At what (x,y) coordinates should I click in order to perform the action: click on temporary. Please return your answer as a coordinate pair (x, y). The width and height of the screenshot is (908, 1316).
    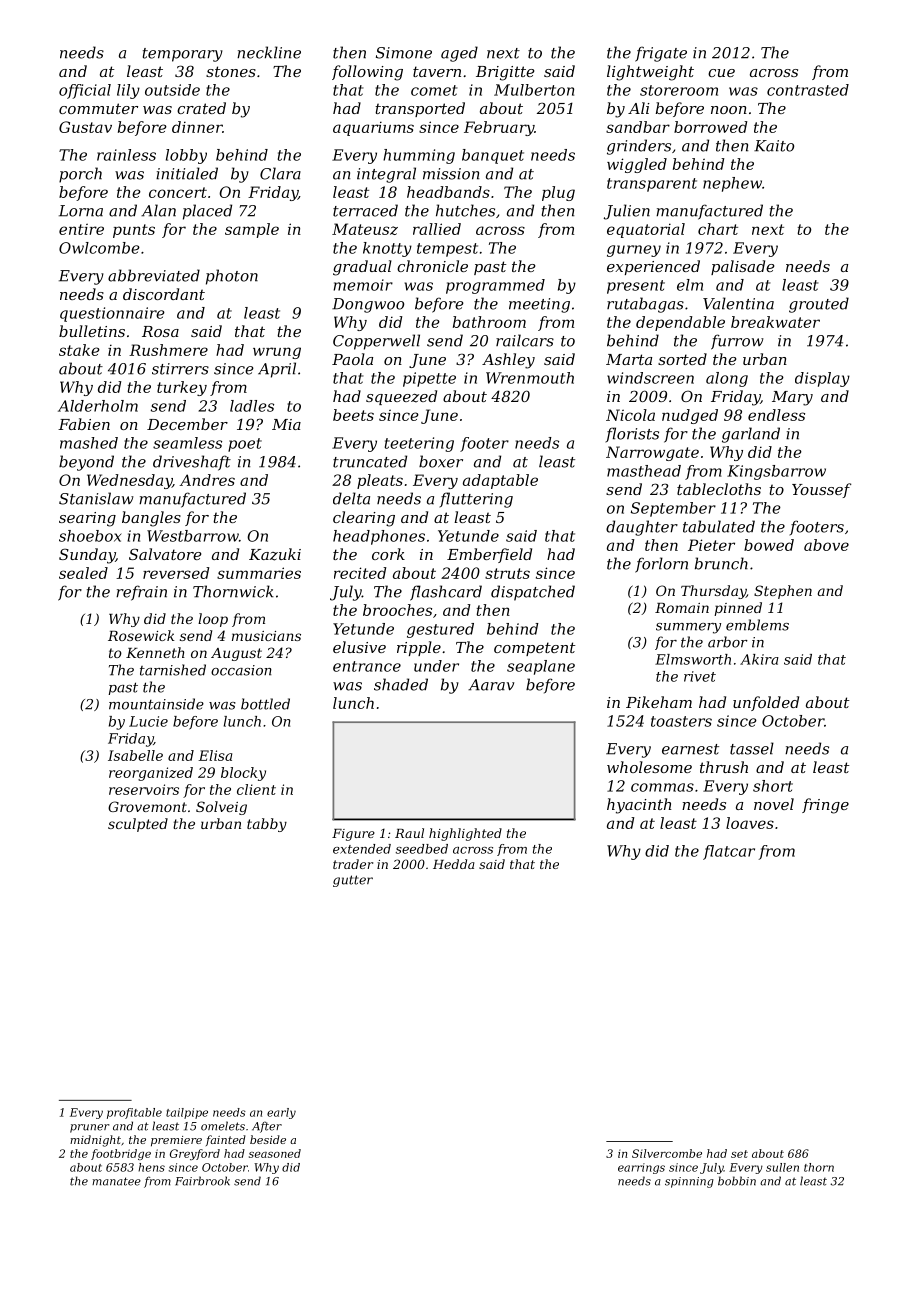
    Looking at the image, I should click on (183, 55).
